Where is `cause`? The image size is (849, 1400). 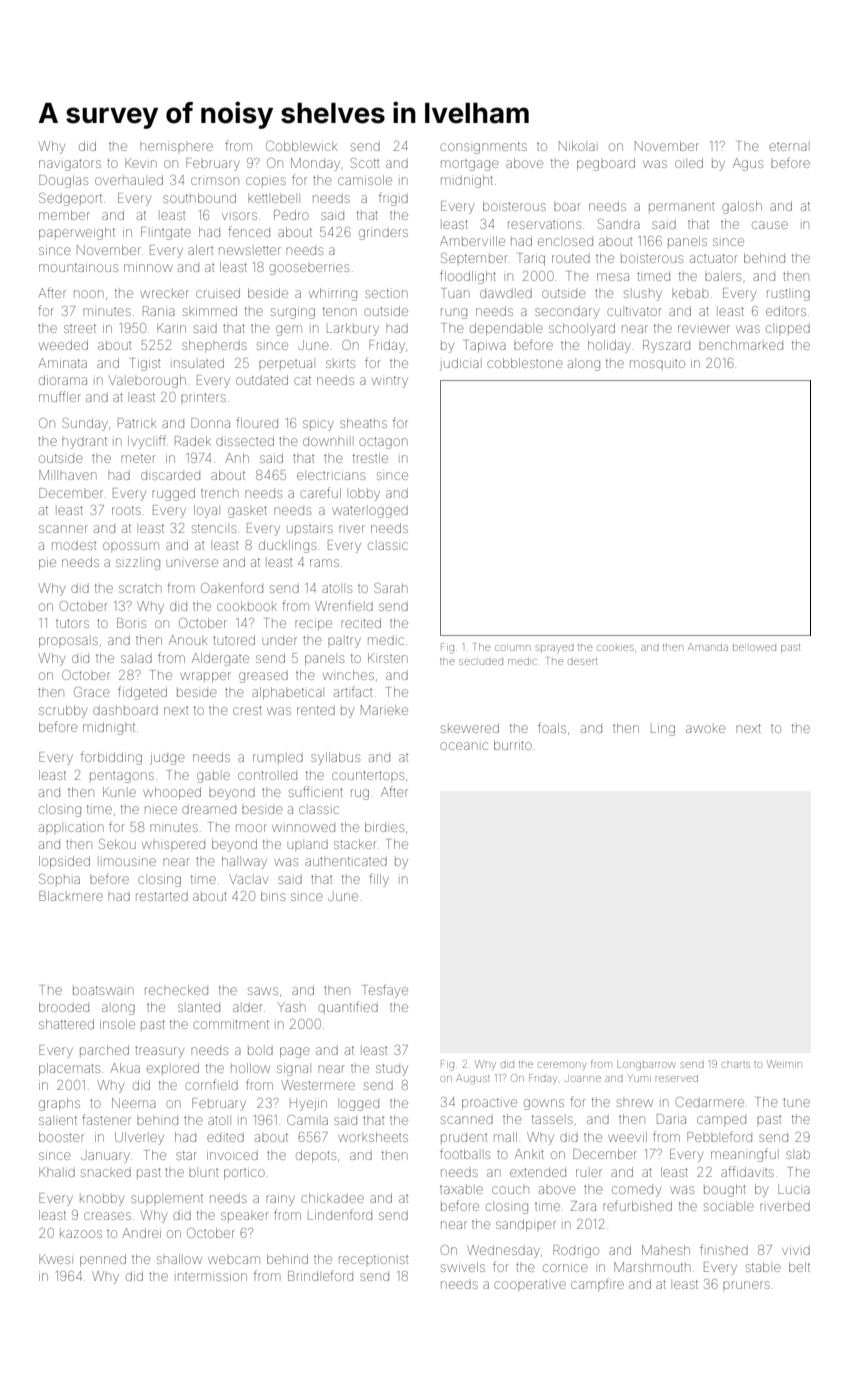 cause is located at coordinates (770, 225).
